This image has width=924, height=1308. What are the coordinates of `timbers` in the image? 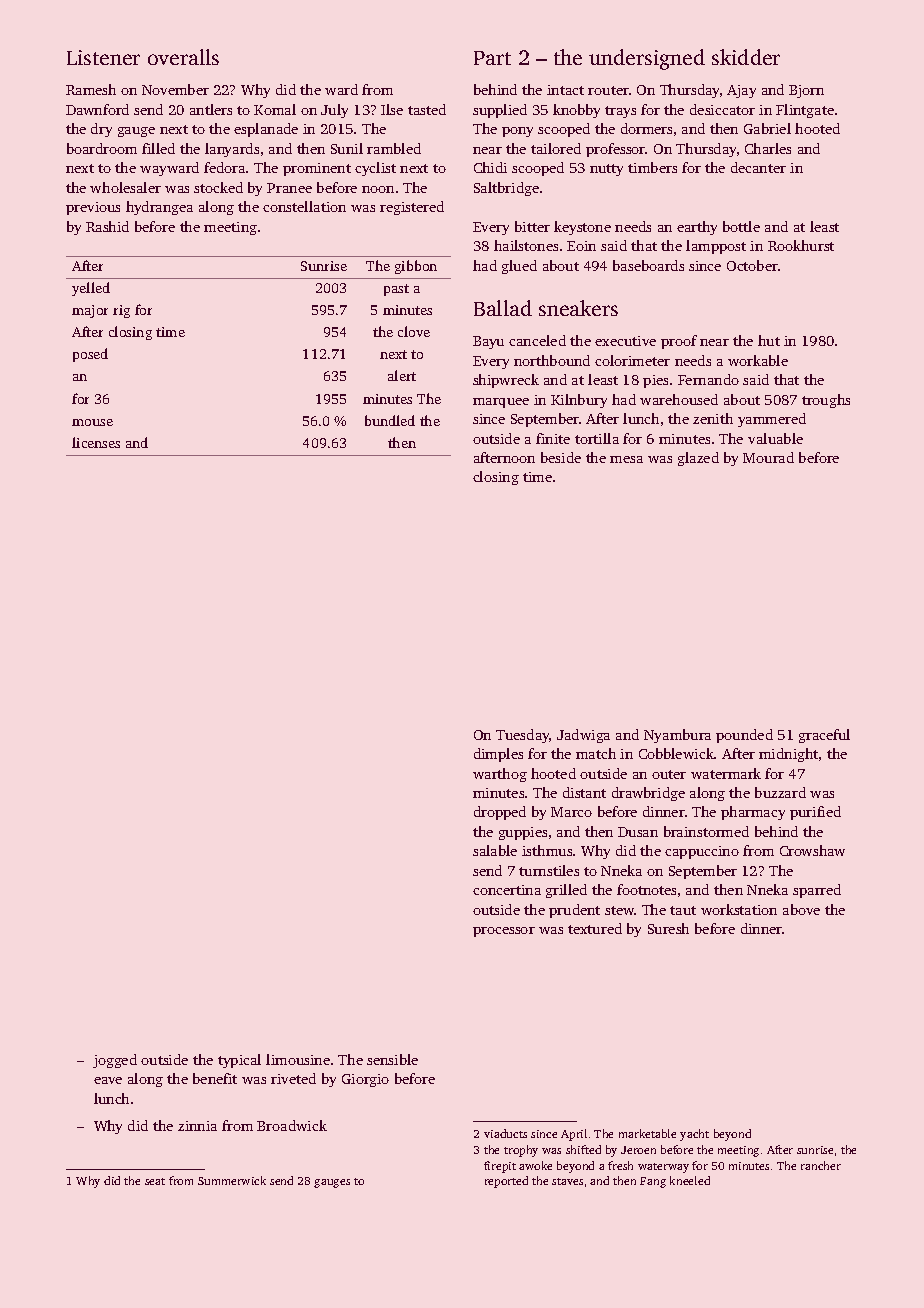 It's located at (652, 167).
